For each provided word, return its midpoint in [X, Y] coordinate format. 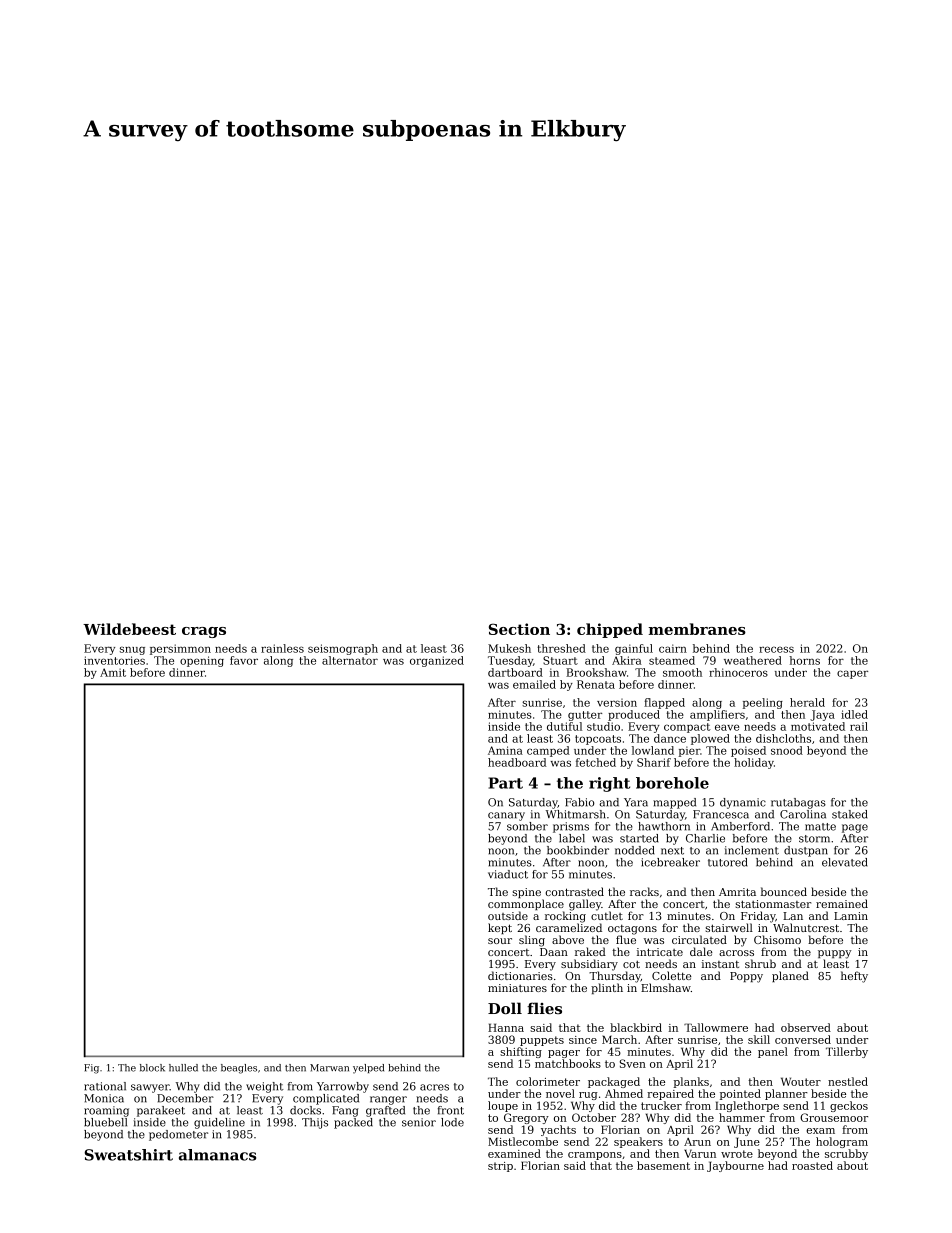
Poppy [746, 977]
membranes [697, 629]
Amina [505, 750]
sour [500, 941]
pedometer [178, 1135]
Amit [113, 672]
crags [204, 632]
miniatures [517, 988]
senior [419, 1122]
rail [859, 726]
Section [519, 629]
